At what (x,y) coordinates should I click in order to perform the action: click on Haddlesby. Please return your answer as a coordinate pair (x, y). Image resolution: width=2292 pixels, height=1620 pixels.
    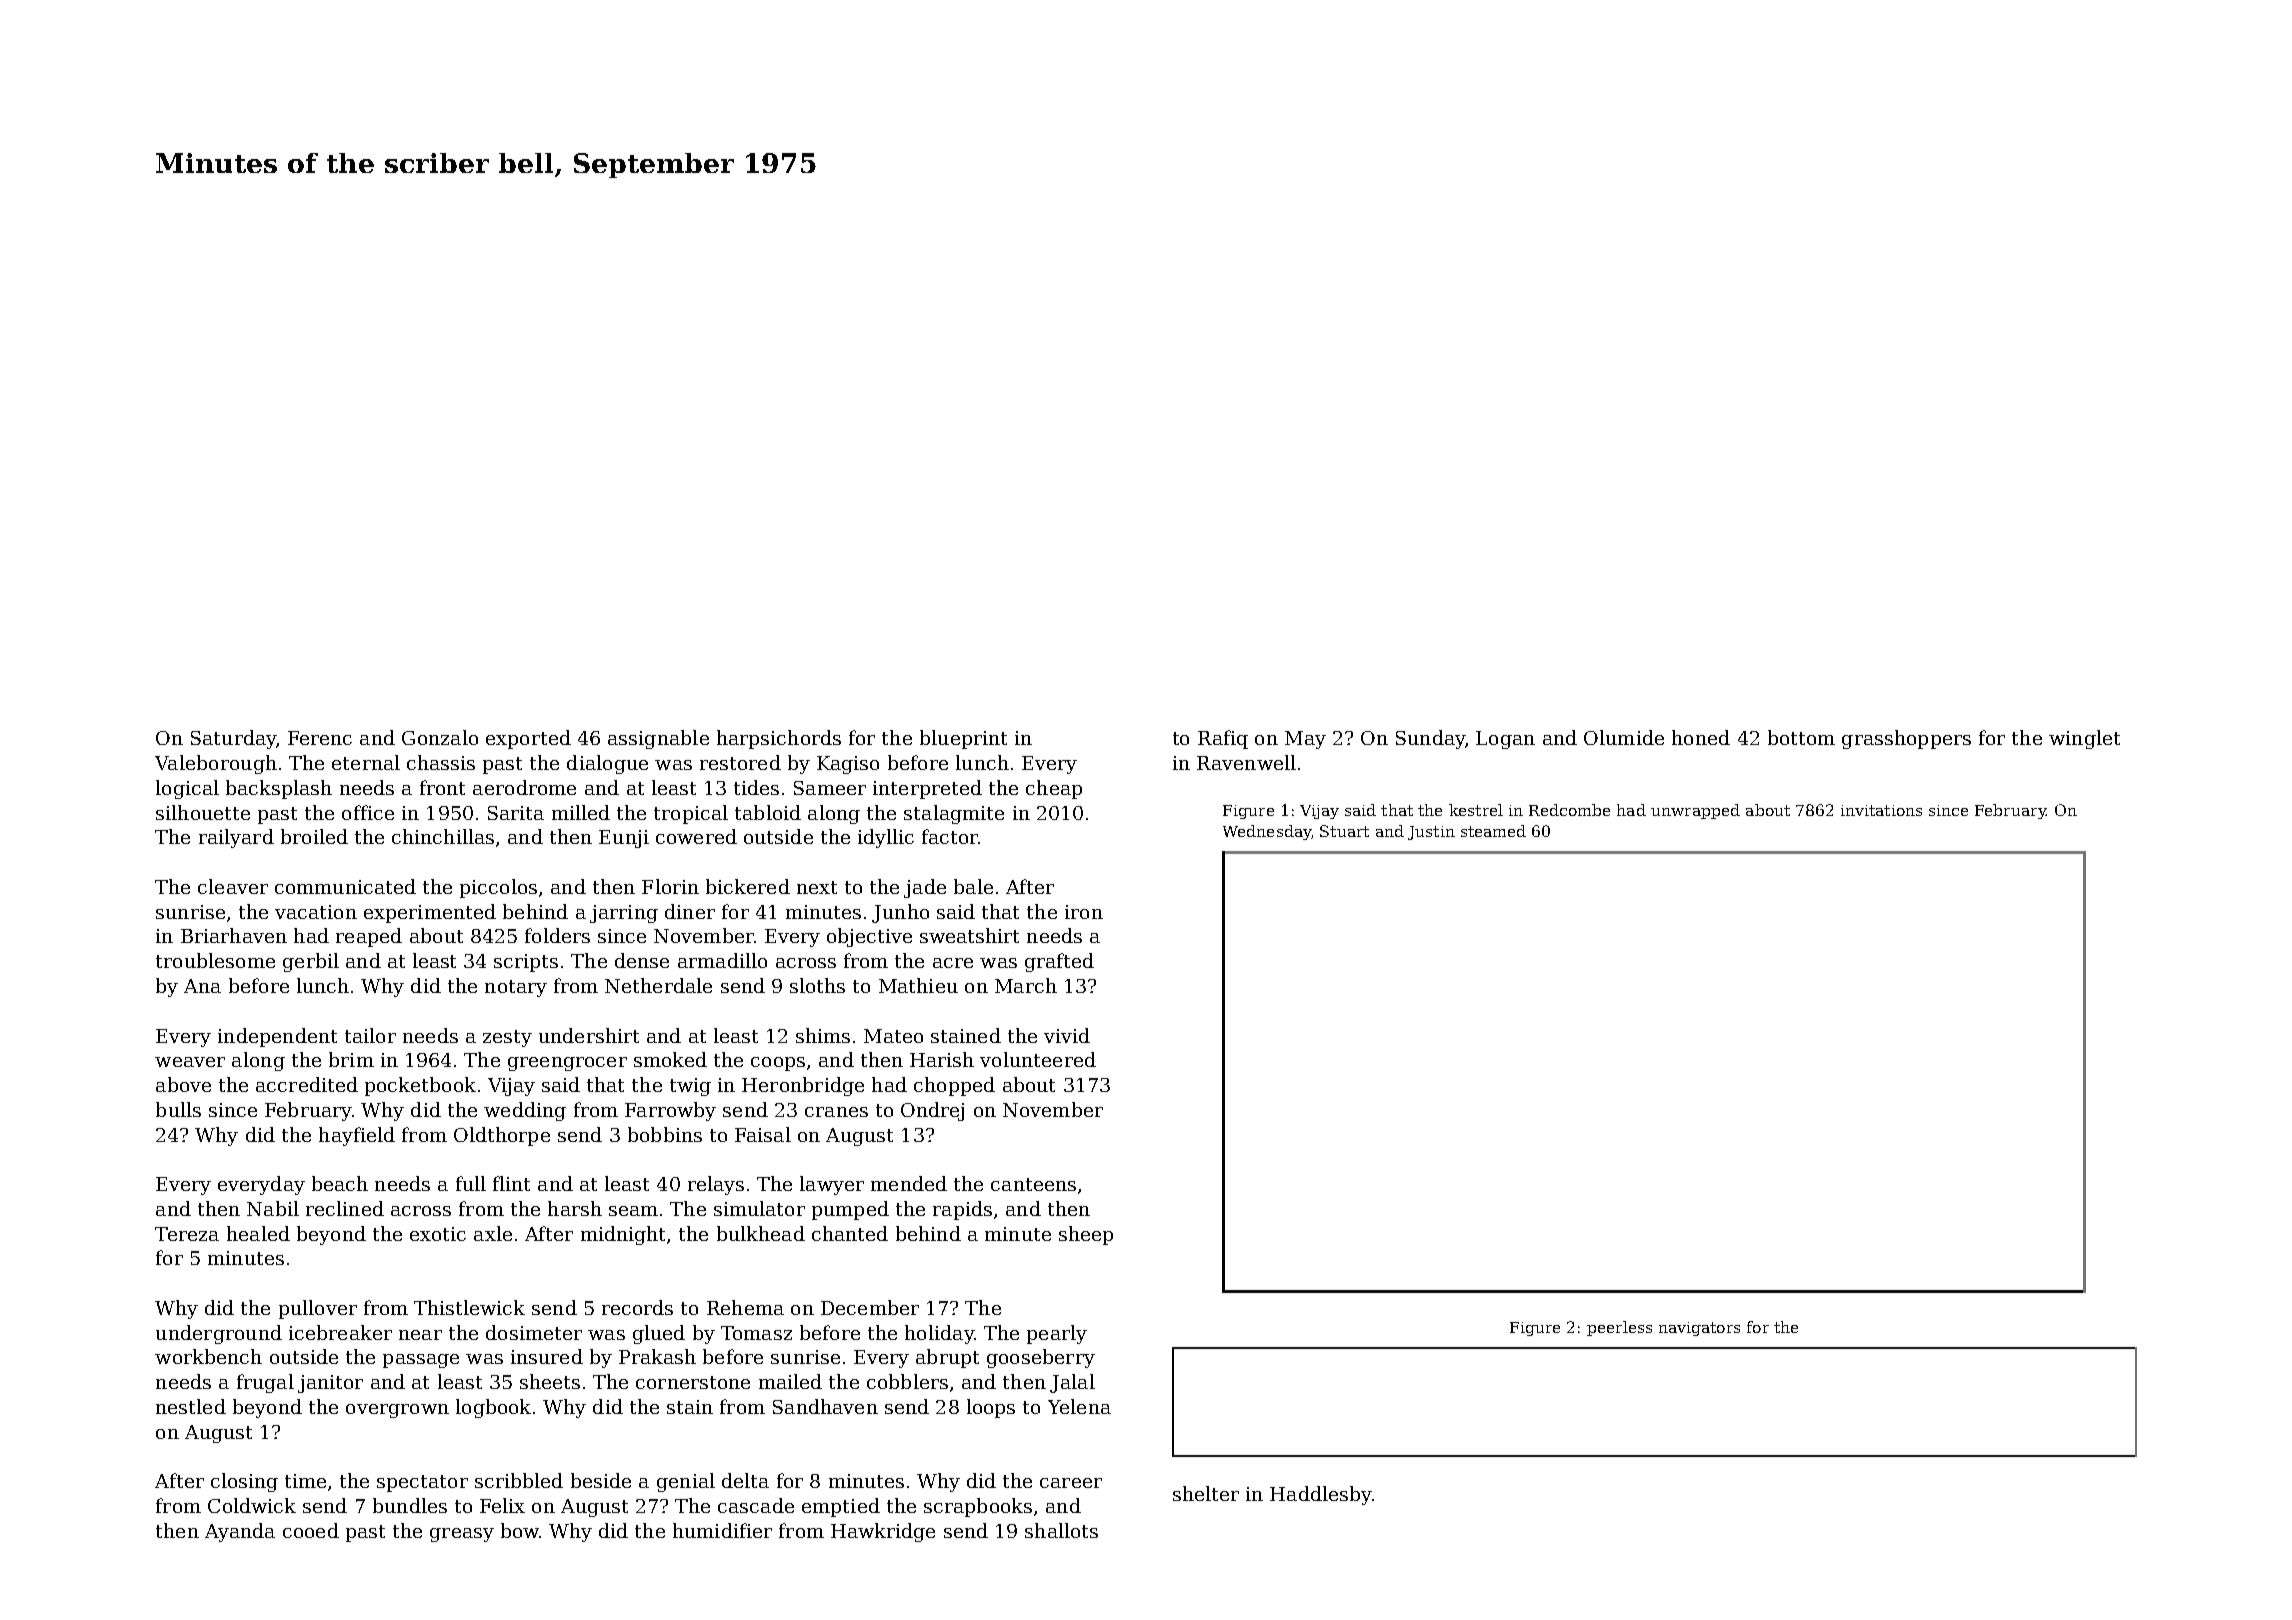
    Looking at the image, I should click on (1321, 1495).
